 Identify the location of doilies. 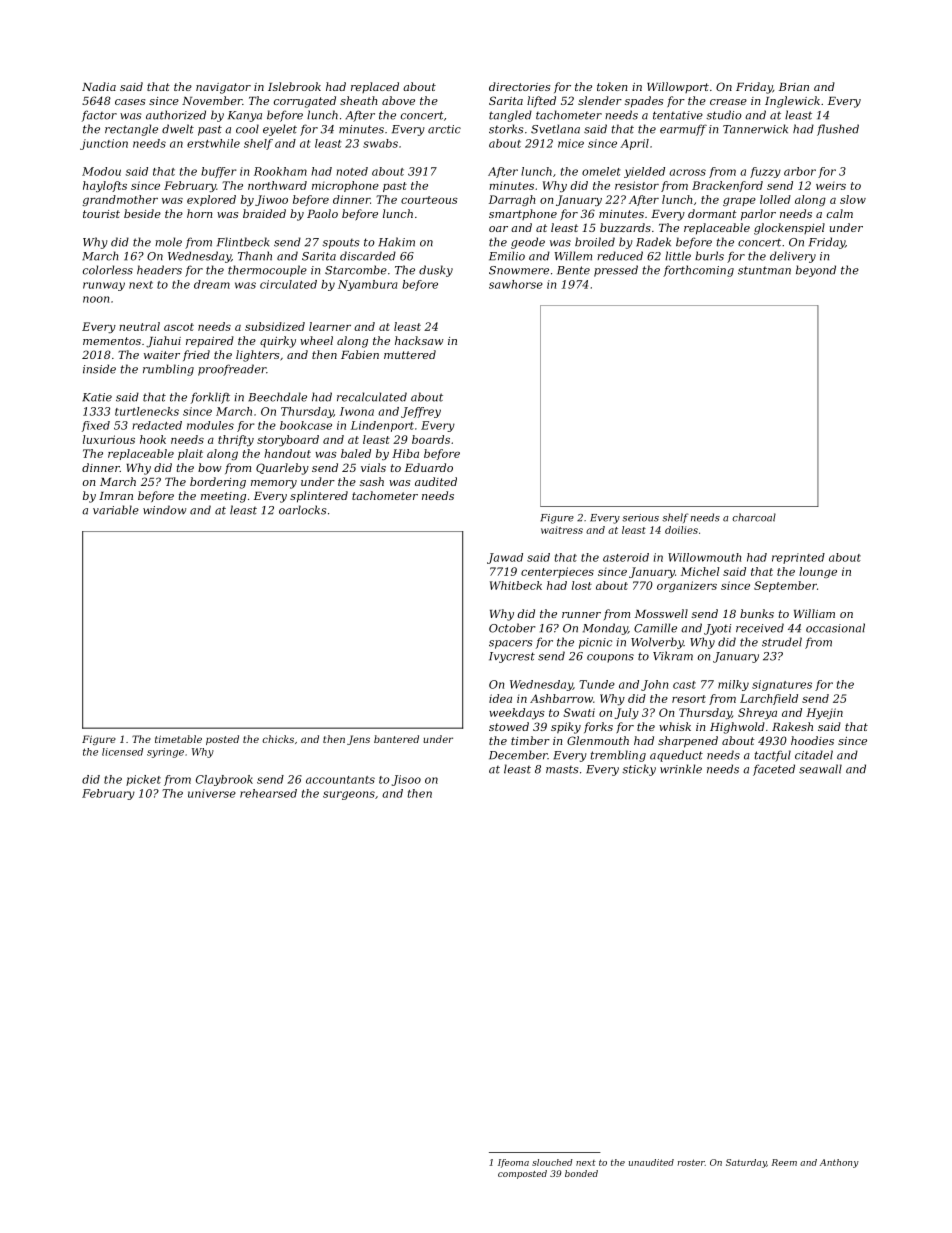
(681, 530).
